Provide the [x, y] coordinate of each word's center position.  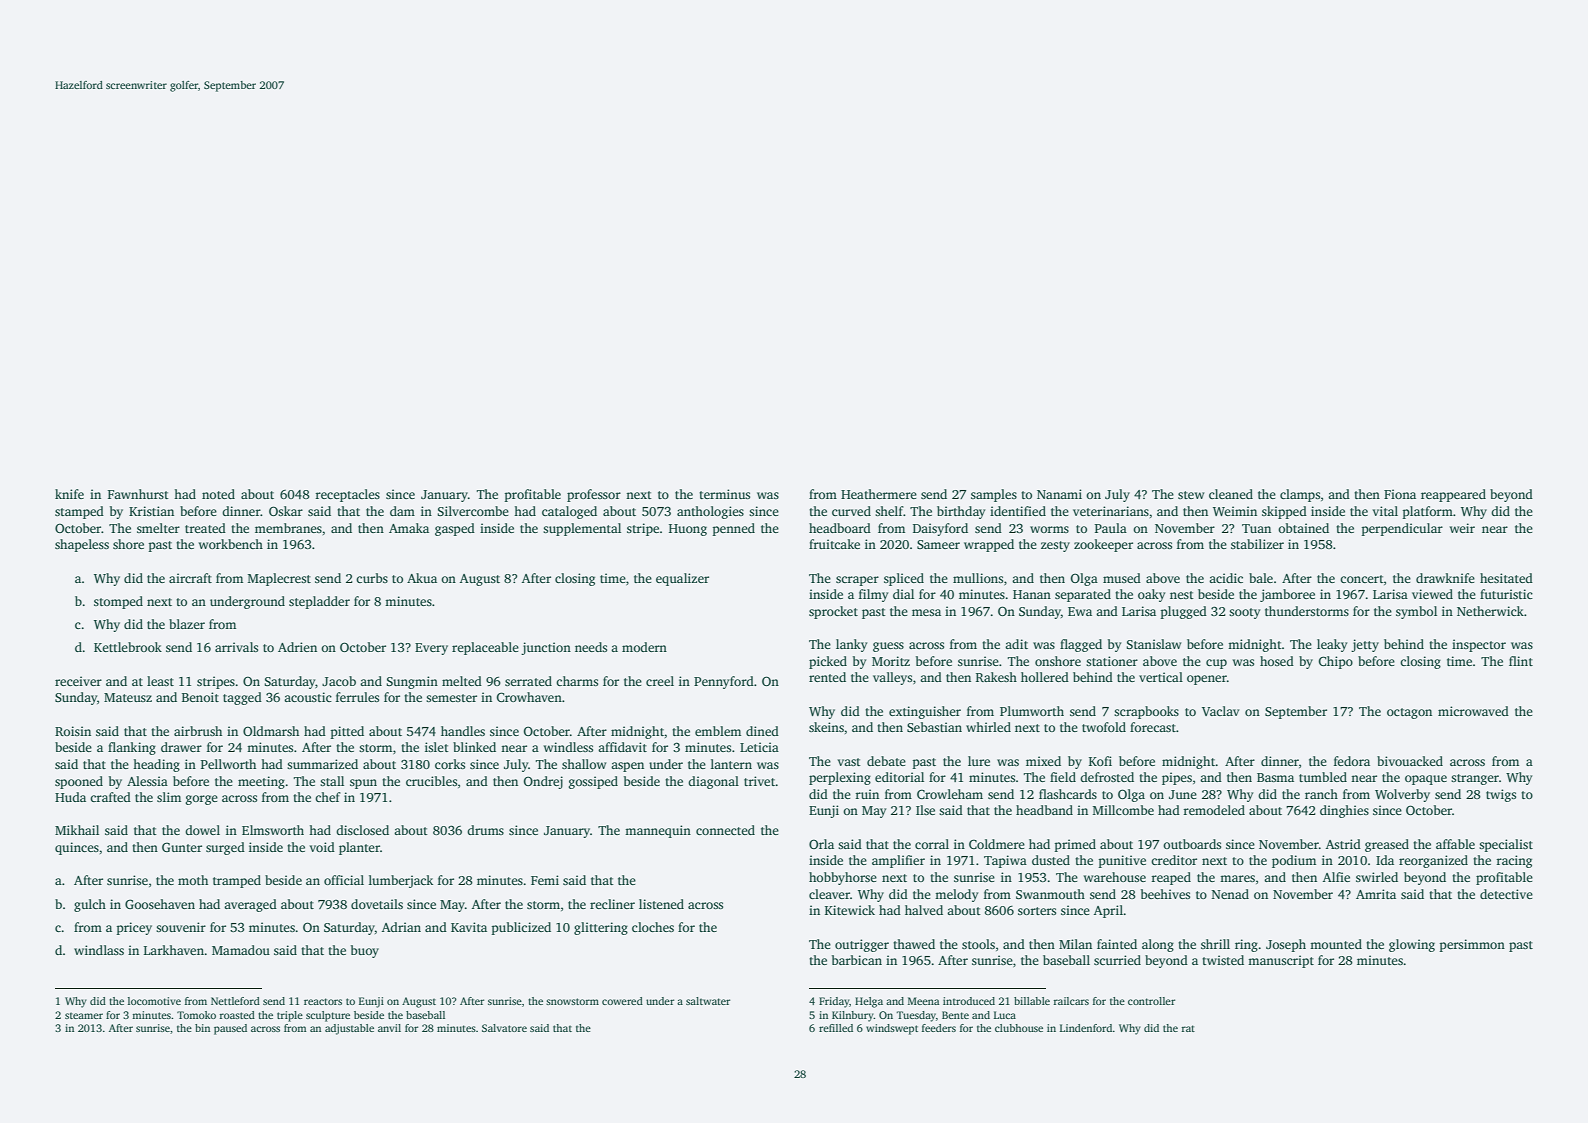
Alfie [1336, 877]
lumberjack [401, 881]
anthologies [710, 512]
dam [402, 511]
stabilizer [1257, 544]
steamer [84, 1015]
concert [1362, 579]
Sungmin [412, 682]
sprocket [833, 612]
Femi [545, 880]
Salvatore [504, 1028]
